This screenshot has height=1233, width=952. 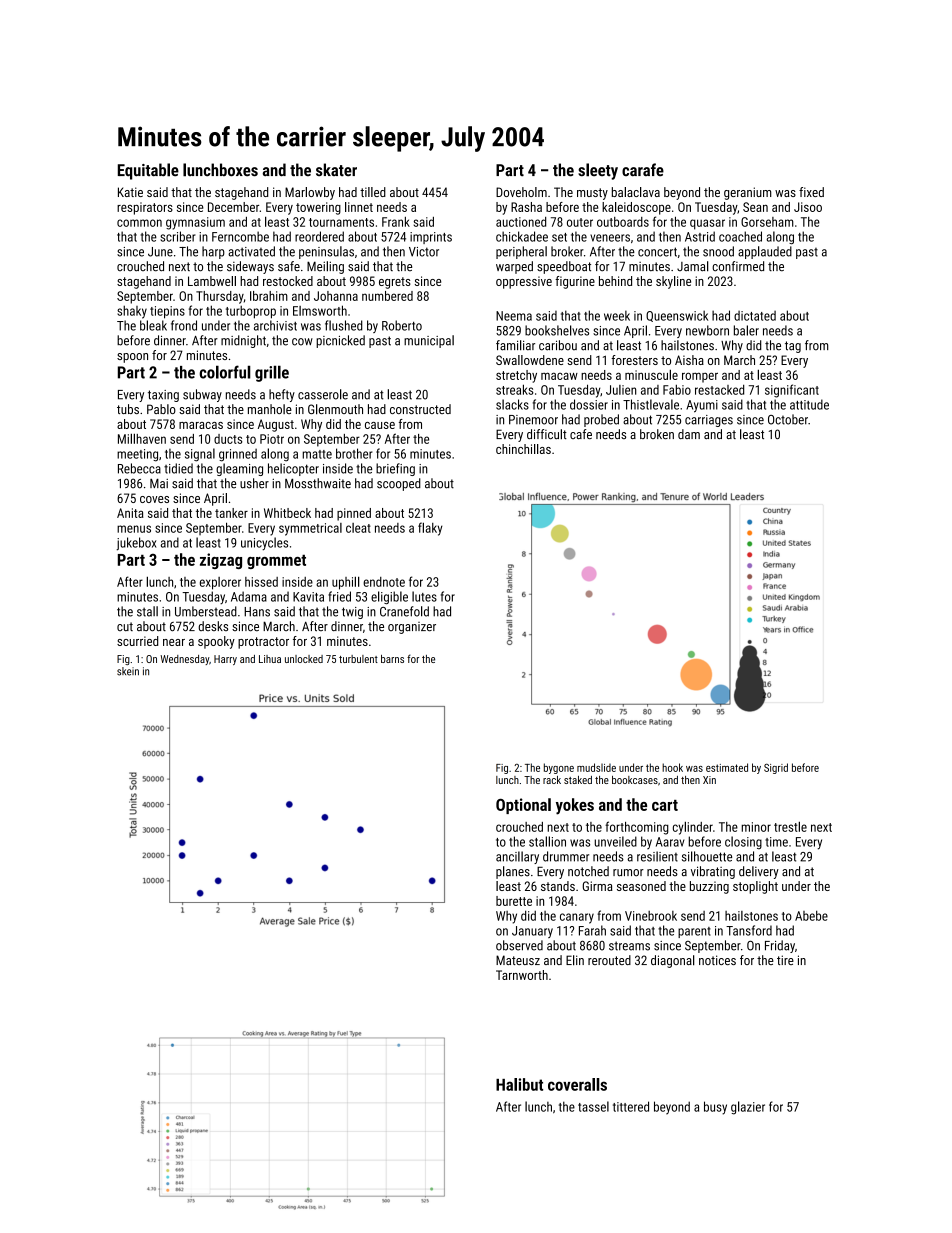 What do you see at coordinates (420, 409) in the screenshot?
I see `constructed` at bounding box center [420, 409].
